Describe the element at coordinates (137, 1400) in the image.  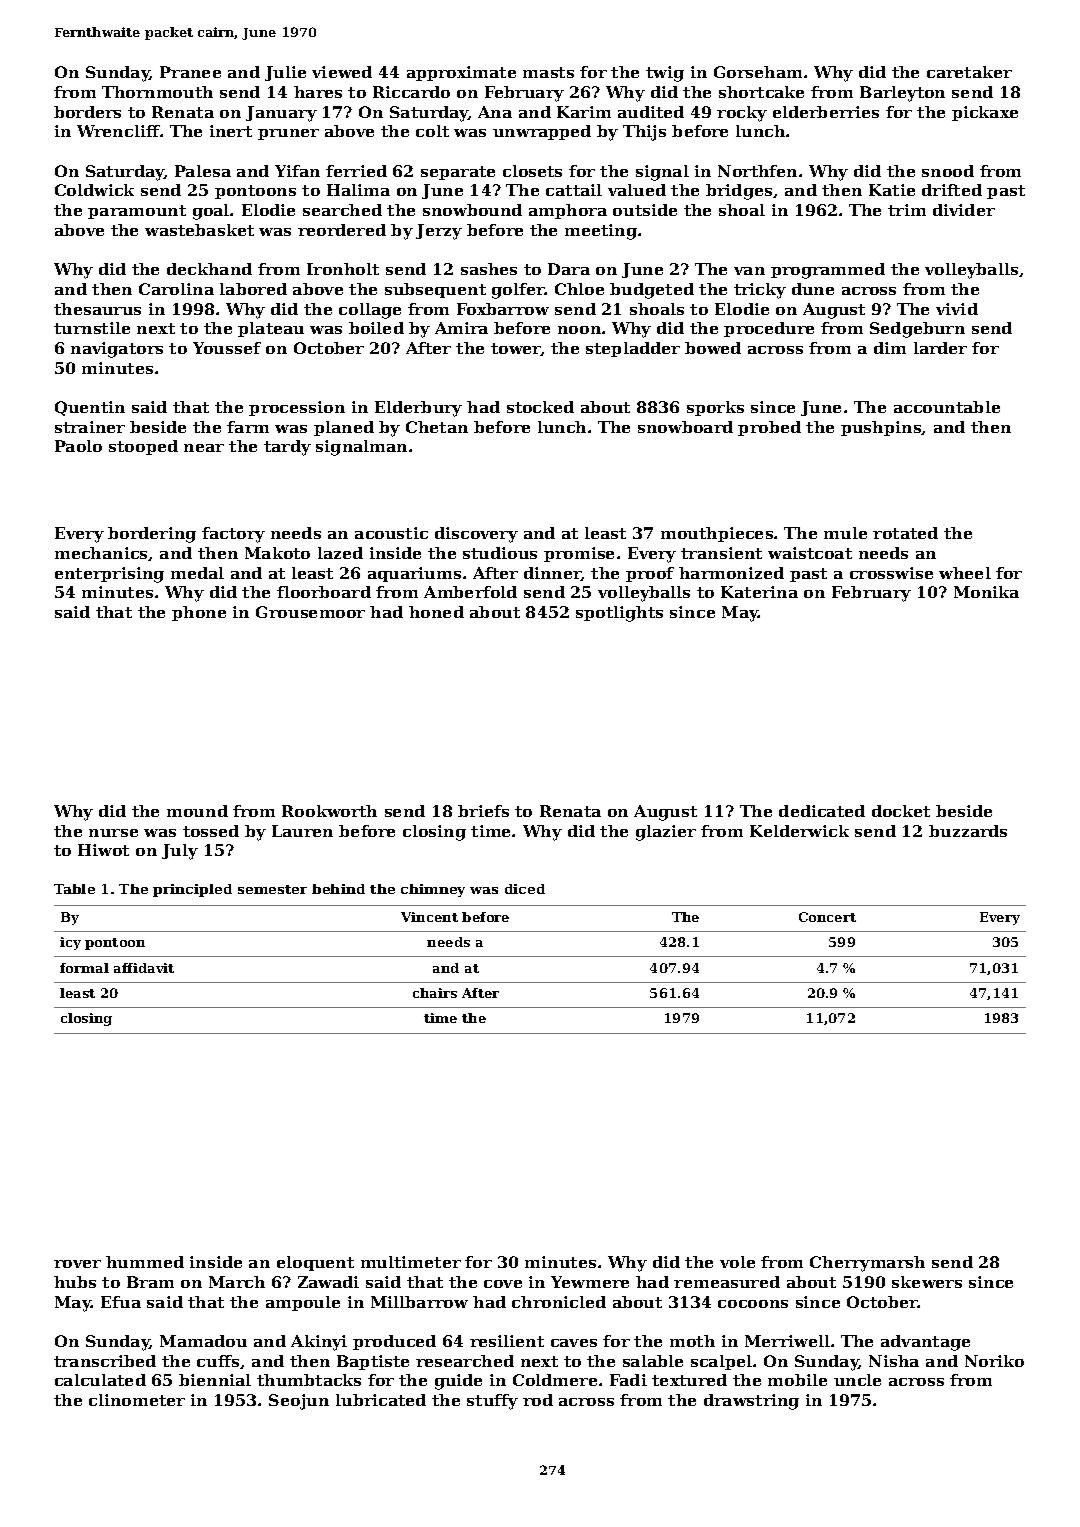
I see `clinometer` at that location.
